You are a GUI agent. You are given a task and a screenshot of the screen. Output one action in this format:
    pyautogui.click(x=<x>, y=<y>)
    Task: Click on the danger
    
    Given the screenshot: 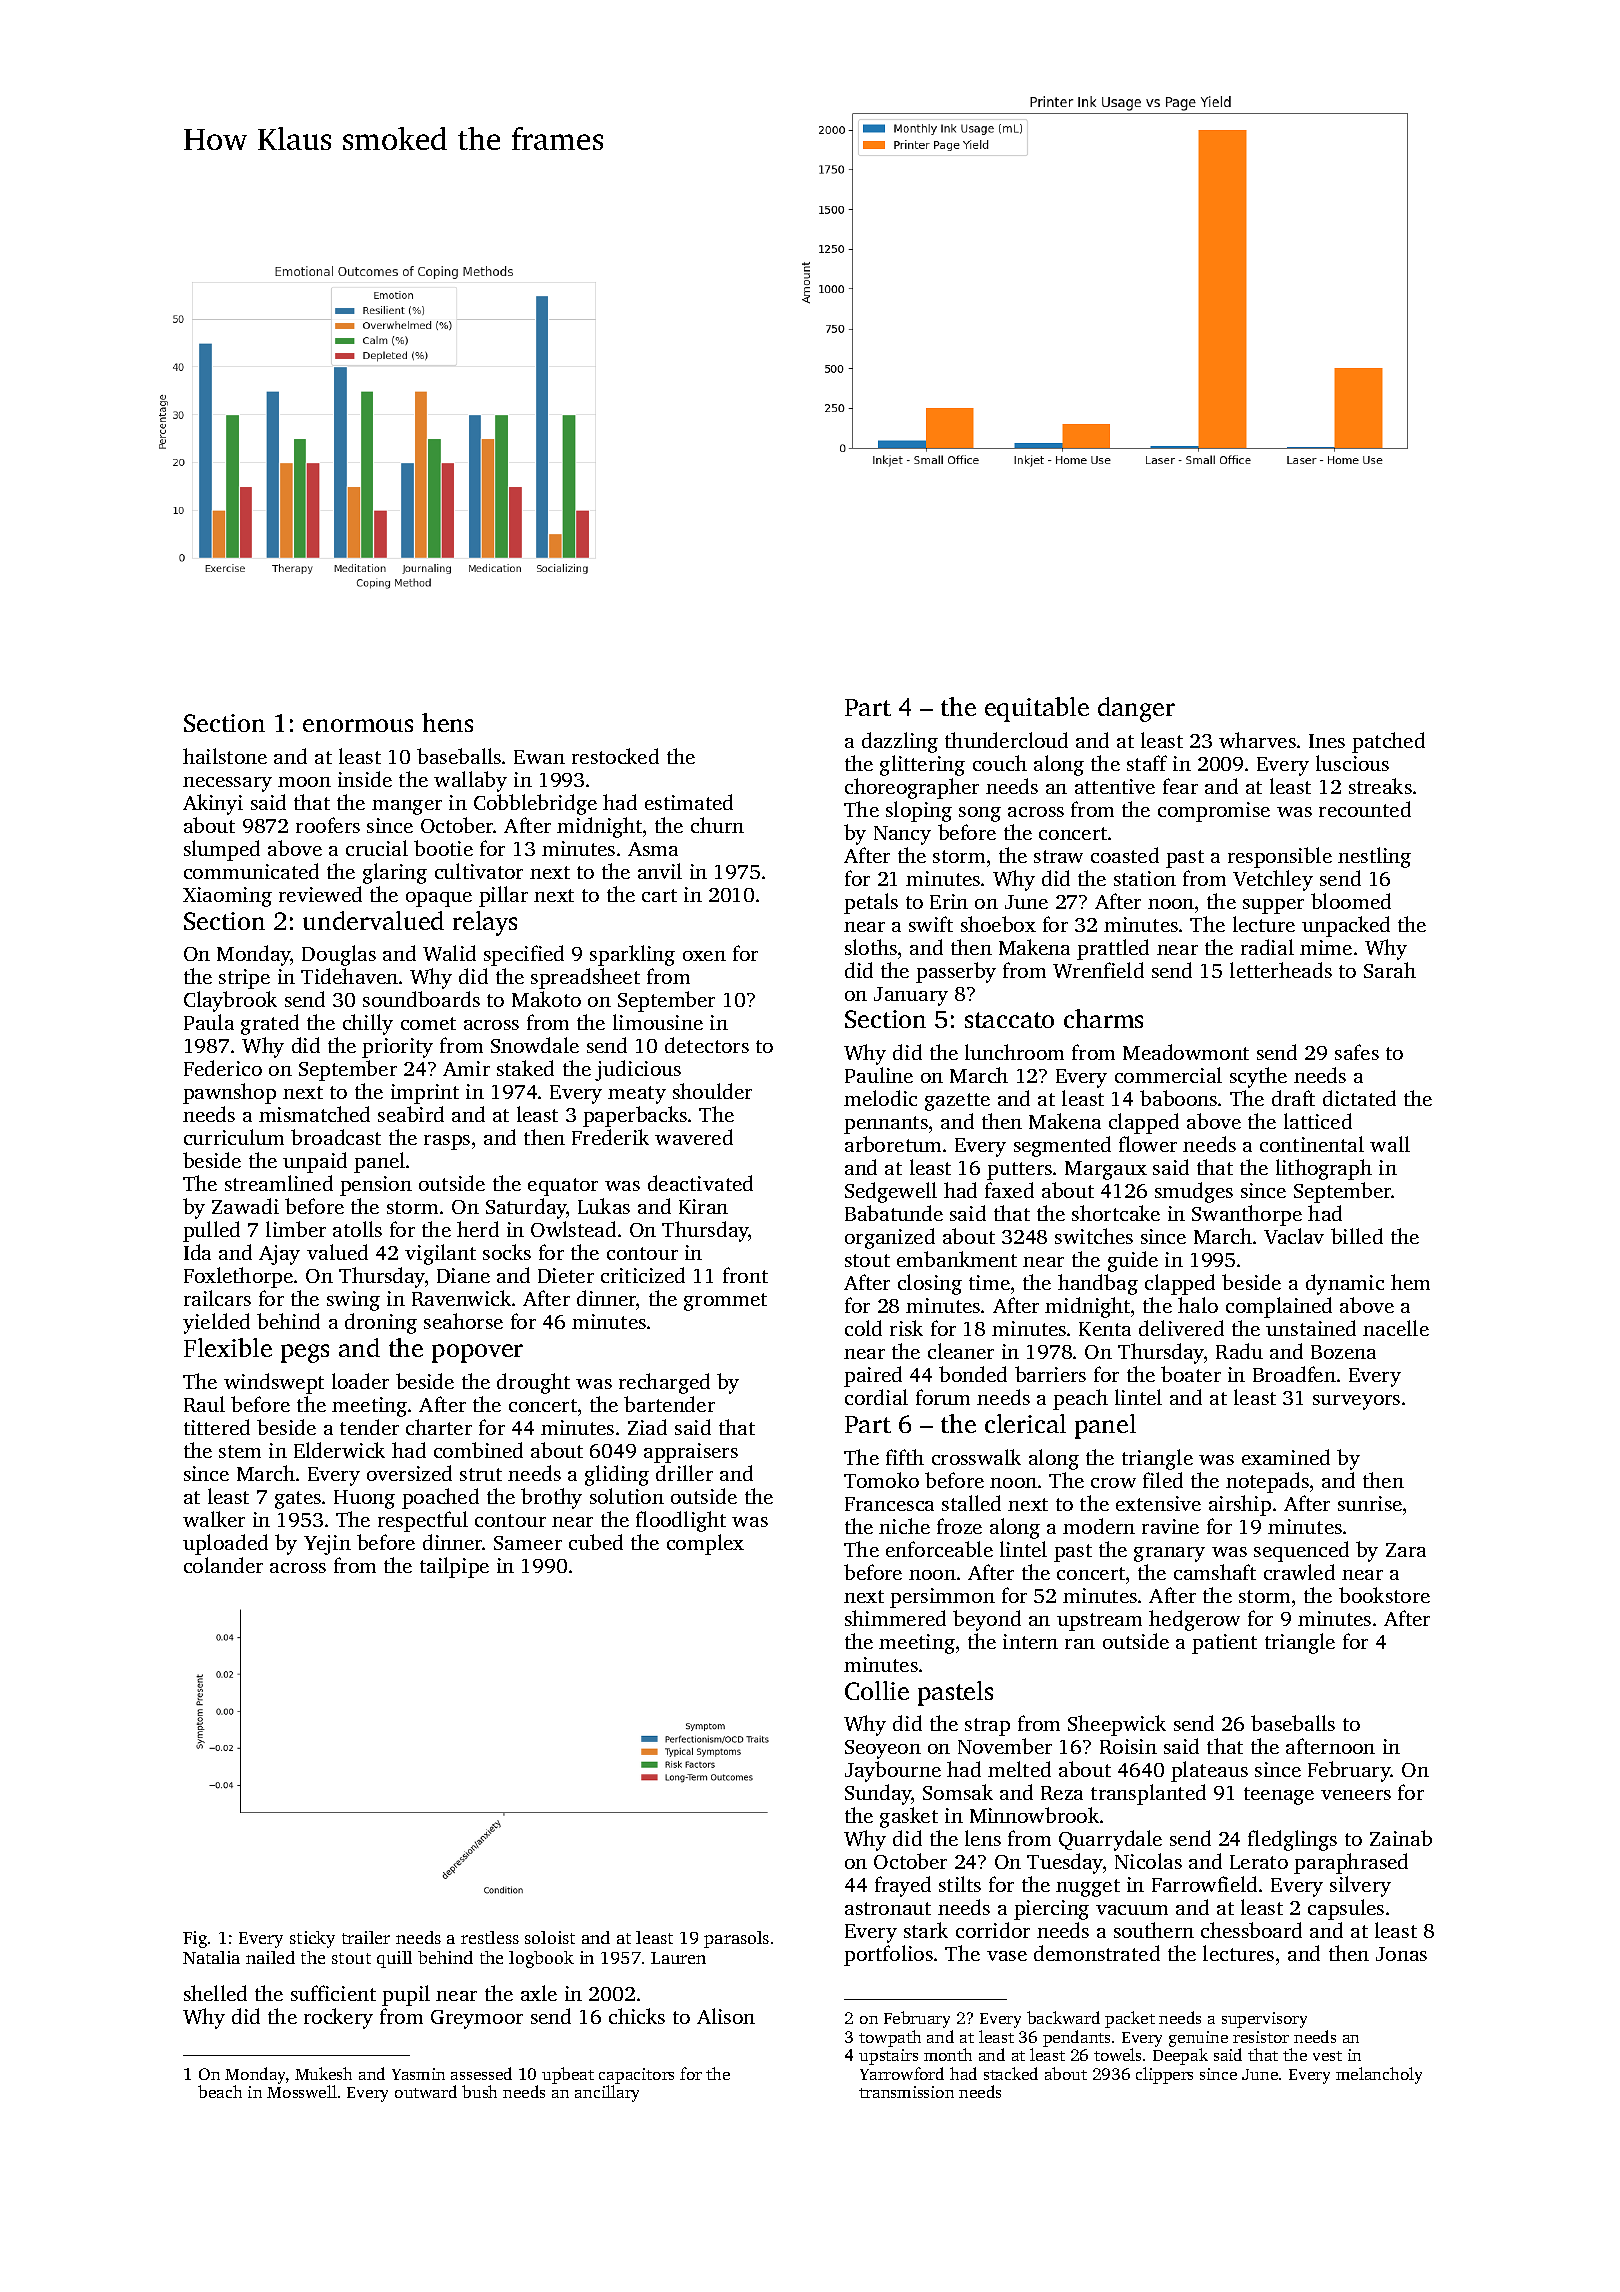 What is the action you would take?
    pyautogui.click(x=1136, y=709)
